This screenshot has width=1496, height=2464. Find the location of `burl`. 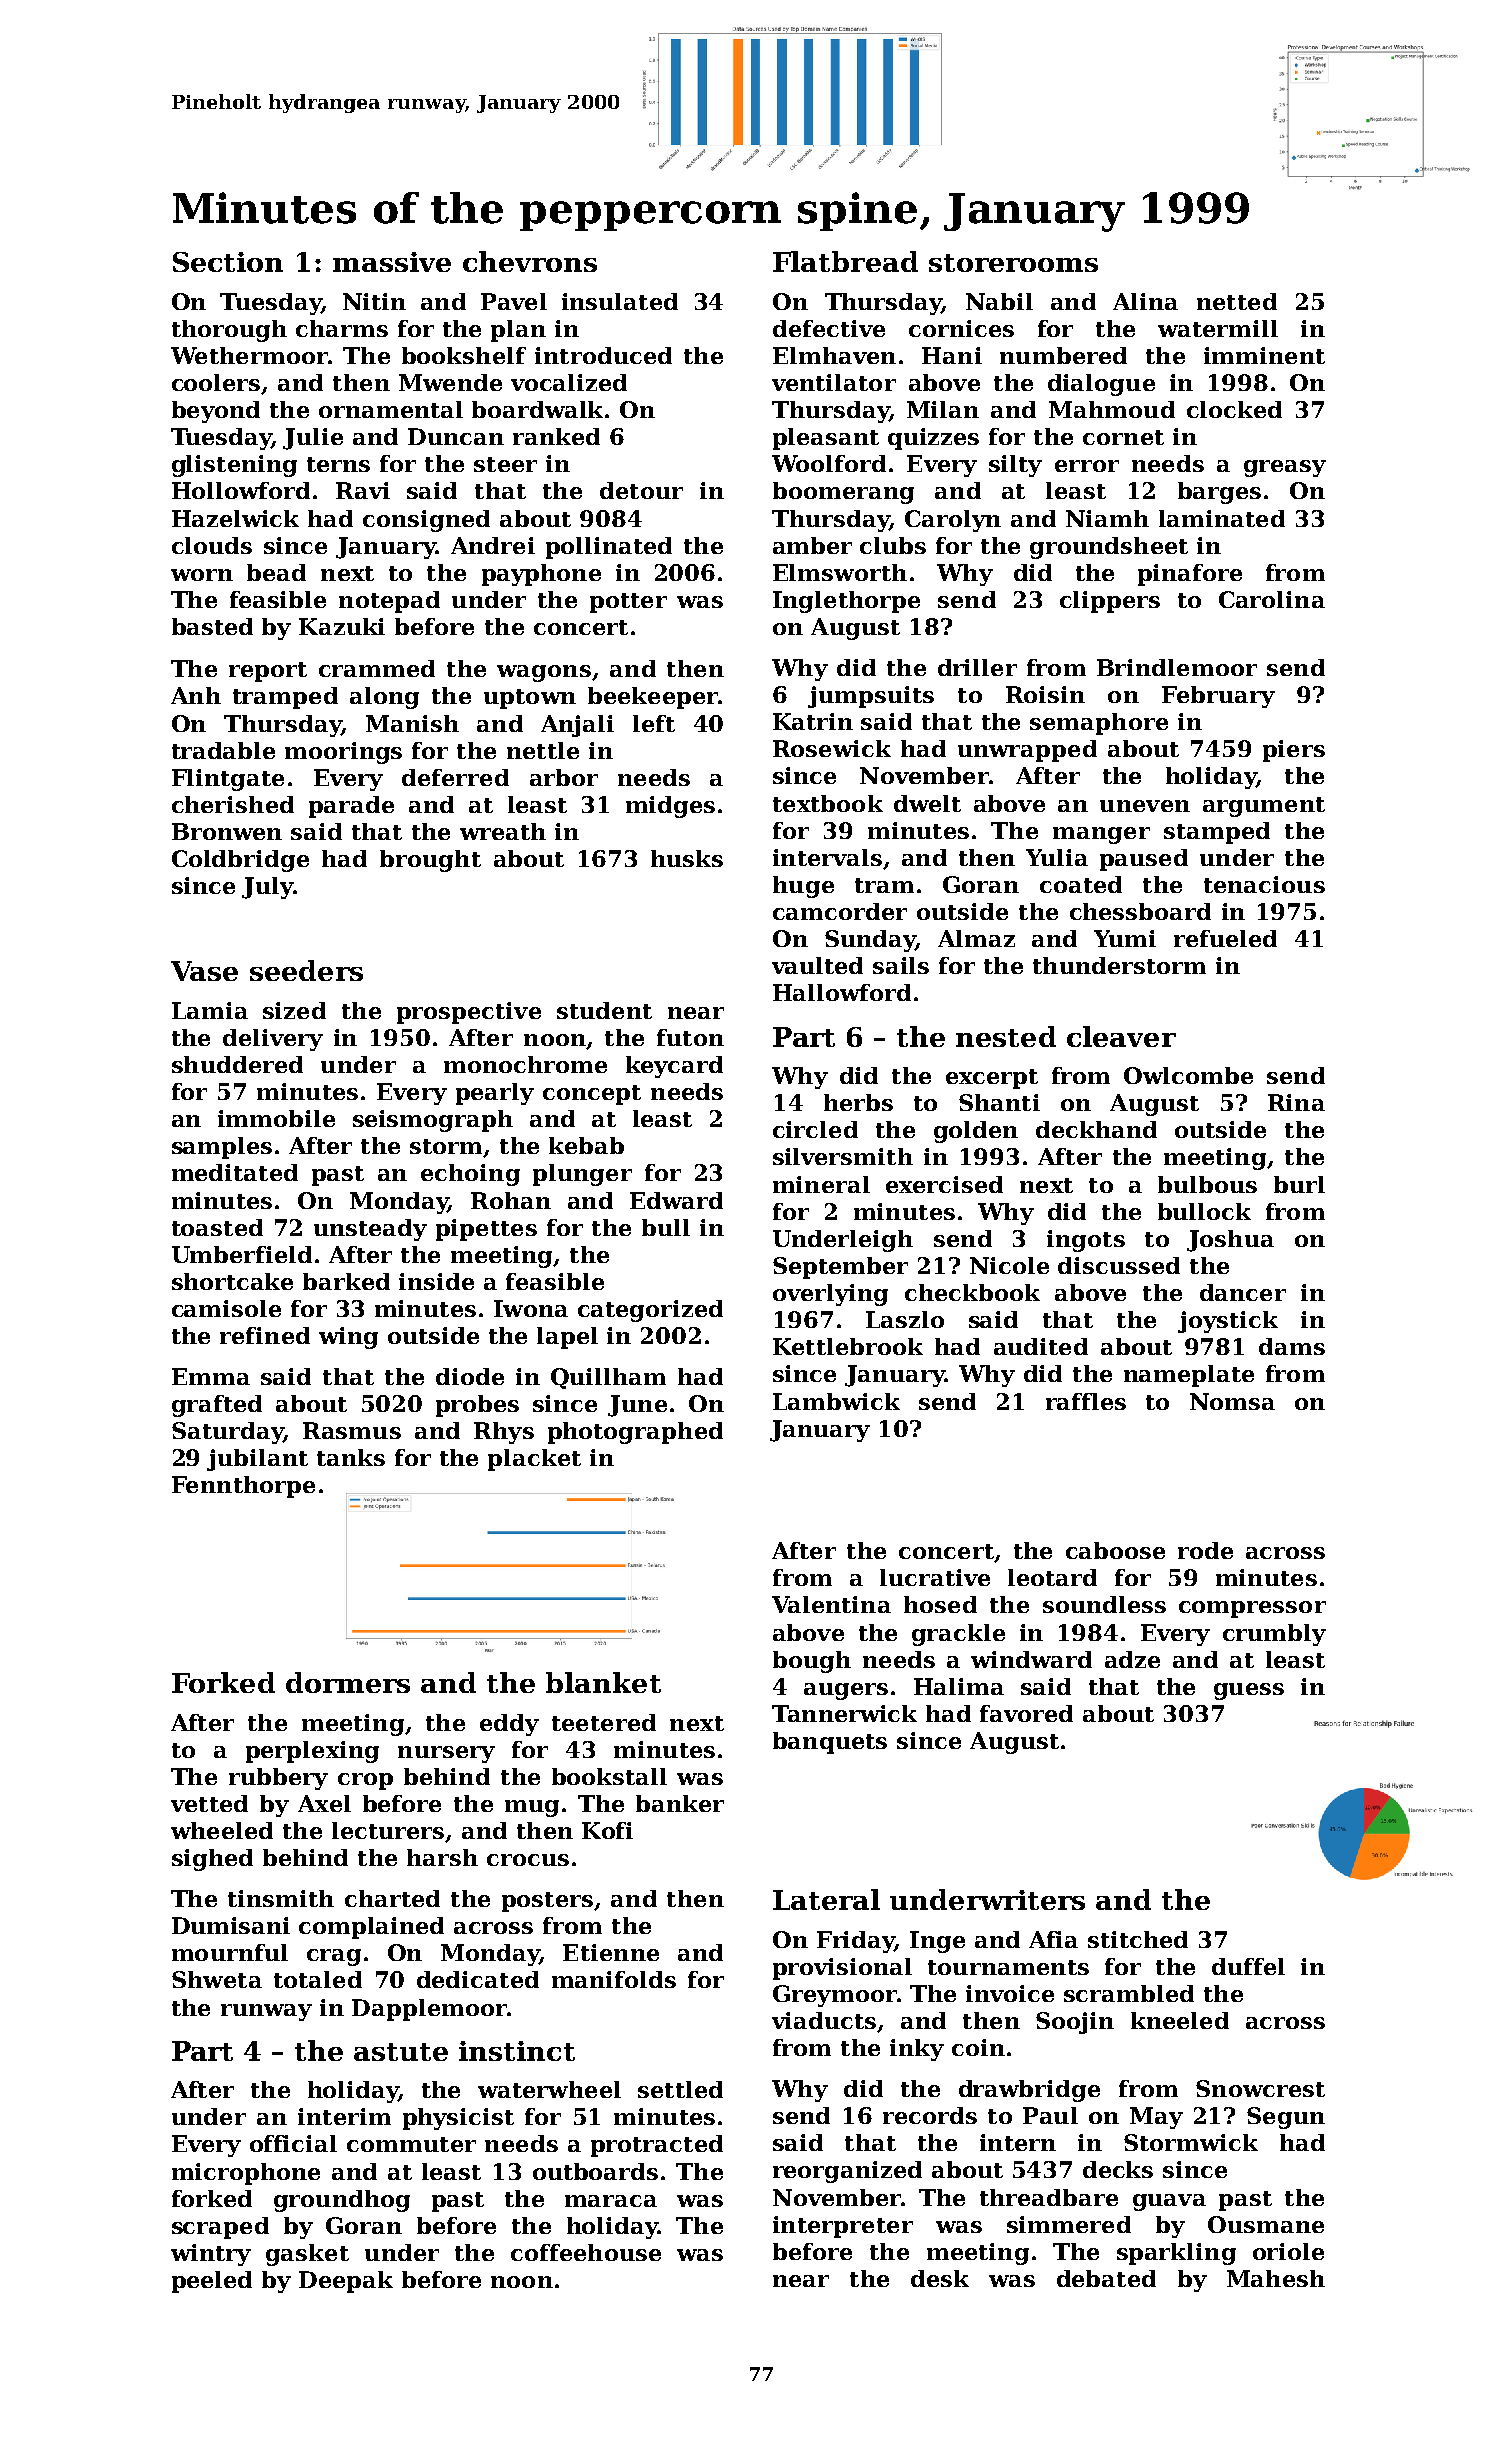

burl is located at coordinates (1299, 1184).
